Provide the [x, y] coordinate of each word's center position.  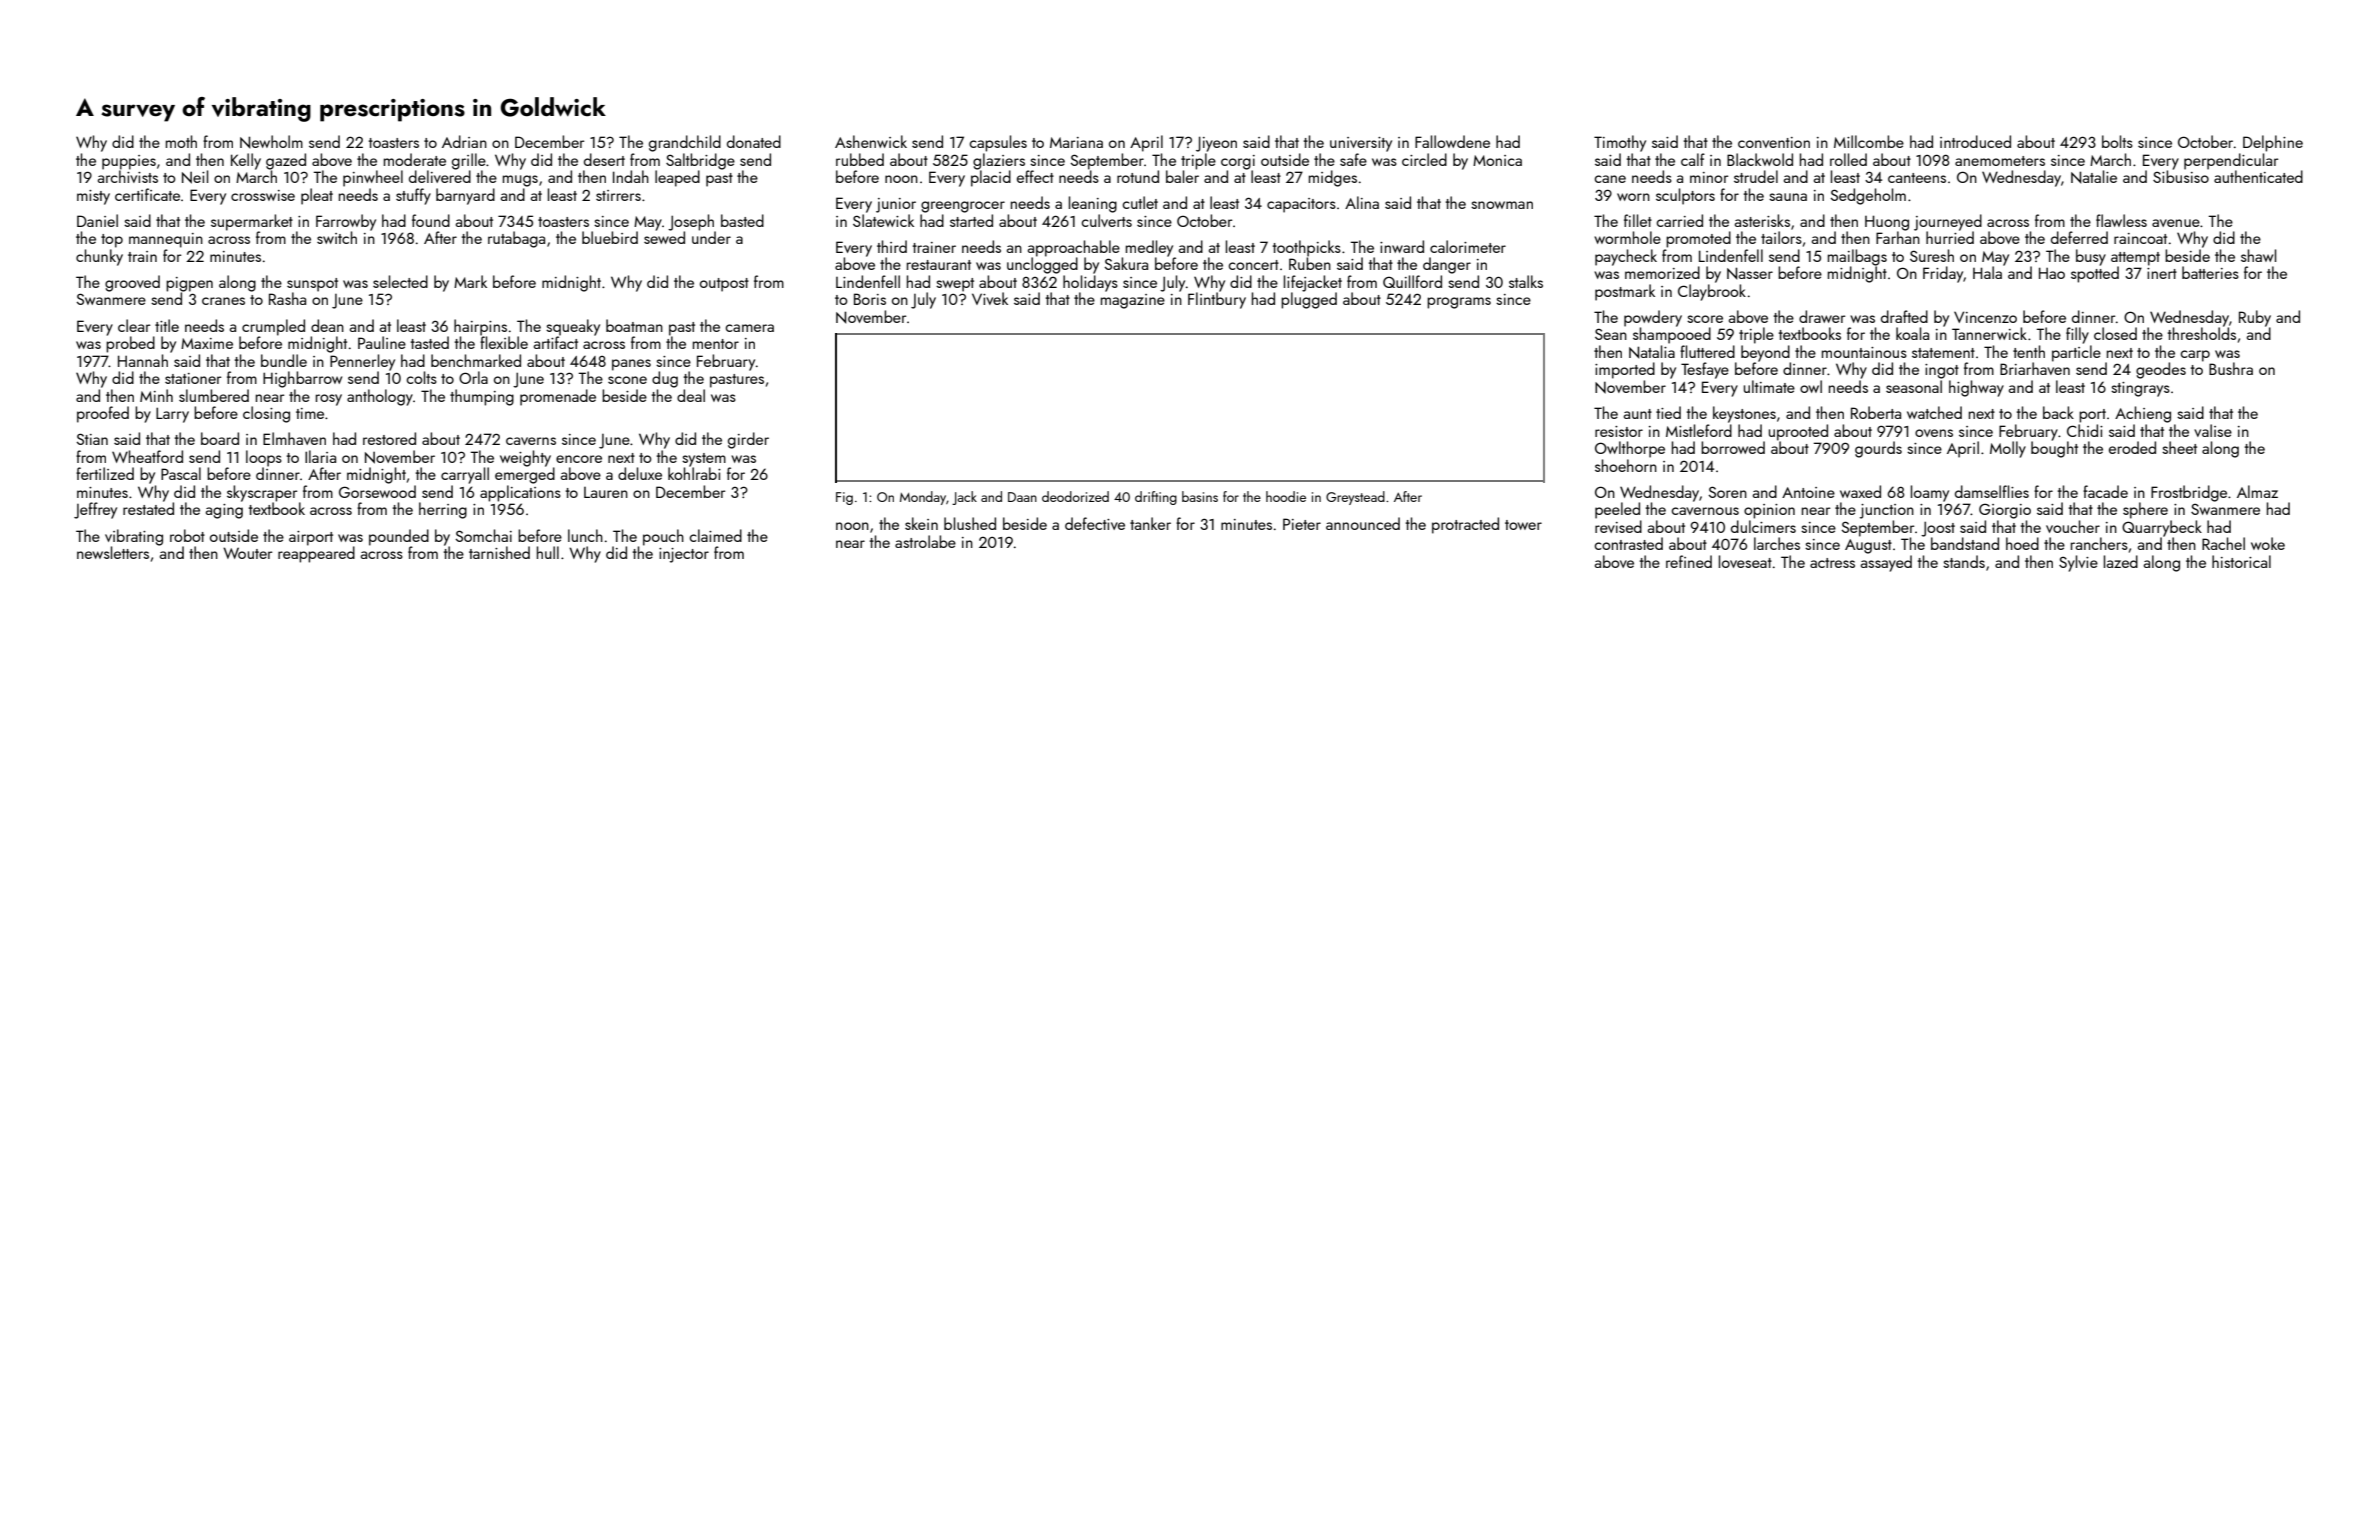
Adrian [464, 141]
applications [520, 493]
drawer [1822, 316]
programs [1459, 303]
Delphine [2273, 143]
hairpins [480, 327]
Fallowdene [1452, 141]
